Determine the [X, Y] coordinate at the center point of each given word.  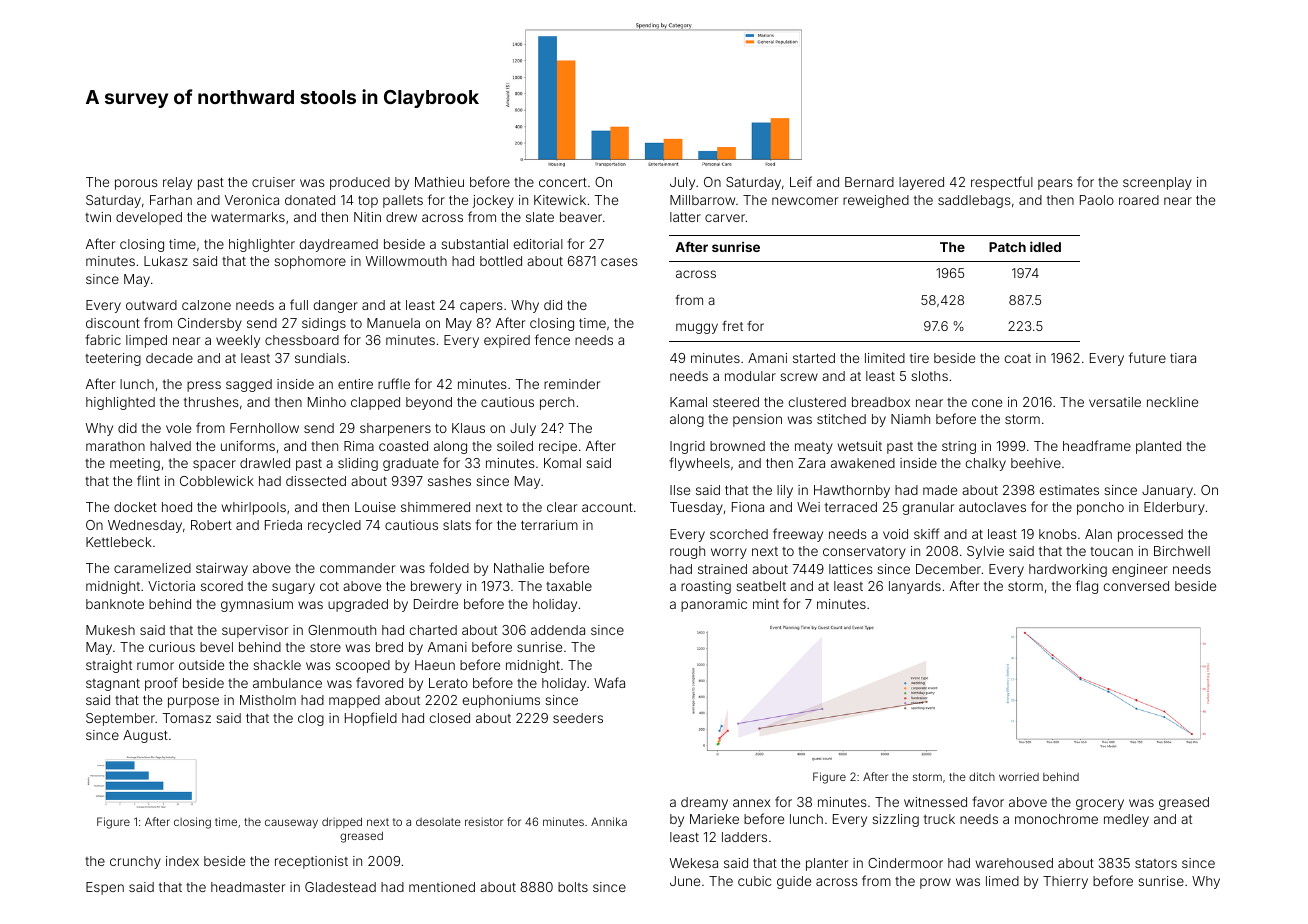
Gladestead [340, 887]
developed [149, 218]
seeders [578, 718]
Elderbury [1174, 508]
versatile [1115, 402]
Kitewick [560, 200]
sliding [358, 464]
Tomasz [187, 718]
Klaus [468, 428]
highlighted [120, 403]
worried [1019, 776]
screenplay [1157, 183]
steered [736, 402]
